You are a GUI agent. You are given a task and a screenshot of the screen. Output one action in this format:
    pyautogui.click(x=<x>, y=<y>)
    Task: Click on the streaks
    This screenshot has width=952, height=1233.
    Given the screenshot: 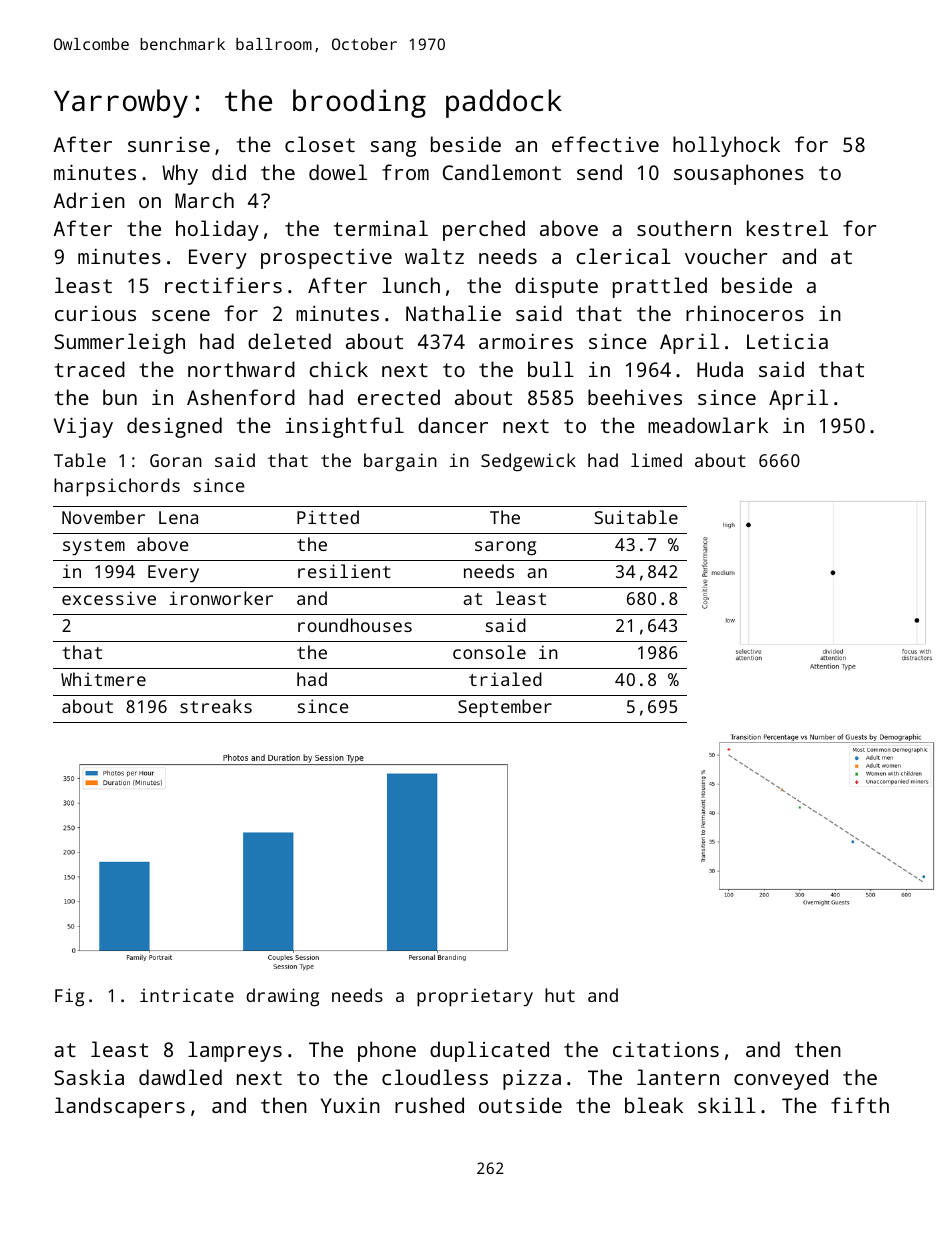 What is the action you would take?
    pyautogui.click(x=216, y=706)
